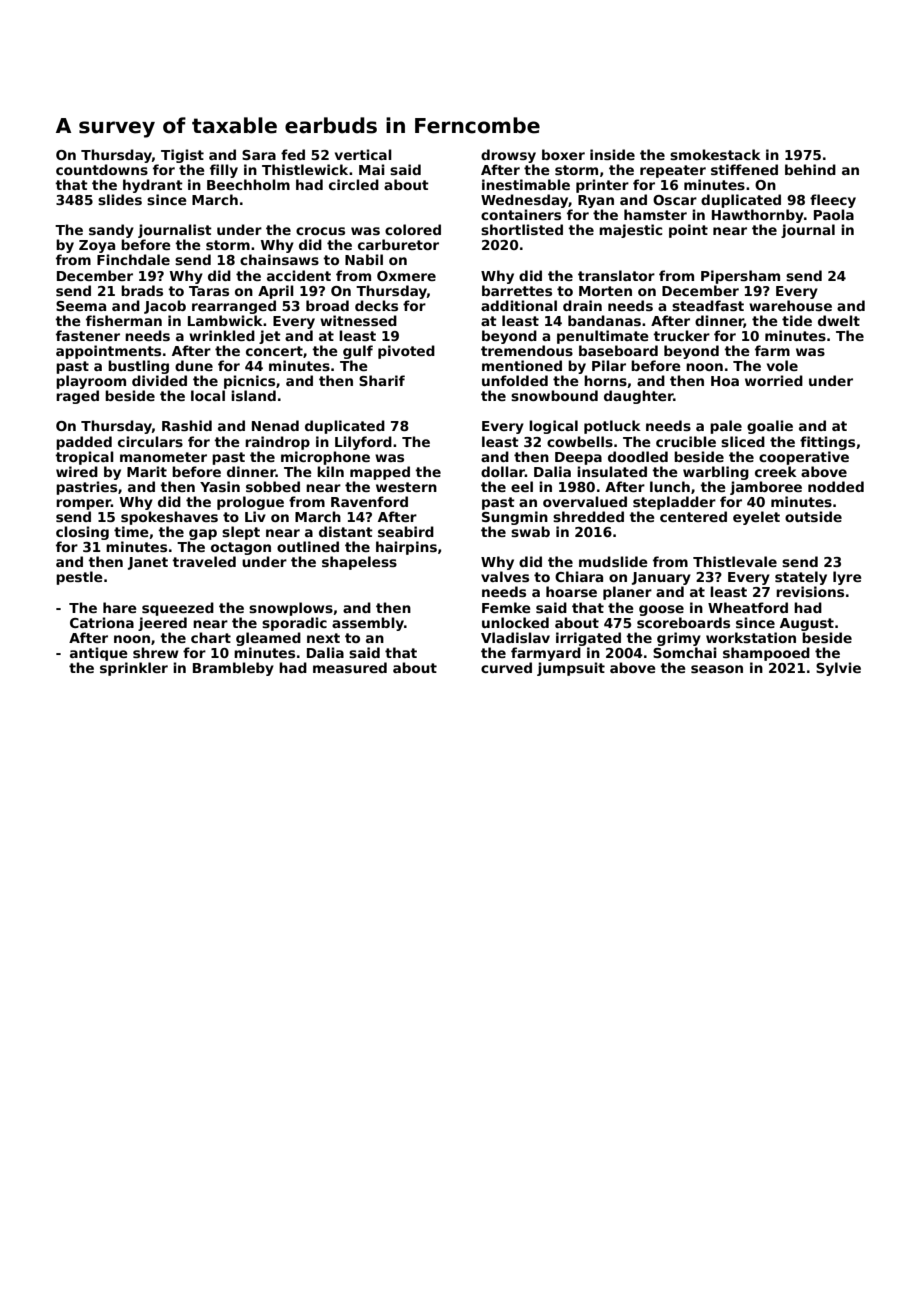  Describe the element at coordinates (241, 533) in the page. I see `slept` at that location.
